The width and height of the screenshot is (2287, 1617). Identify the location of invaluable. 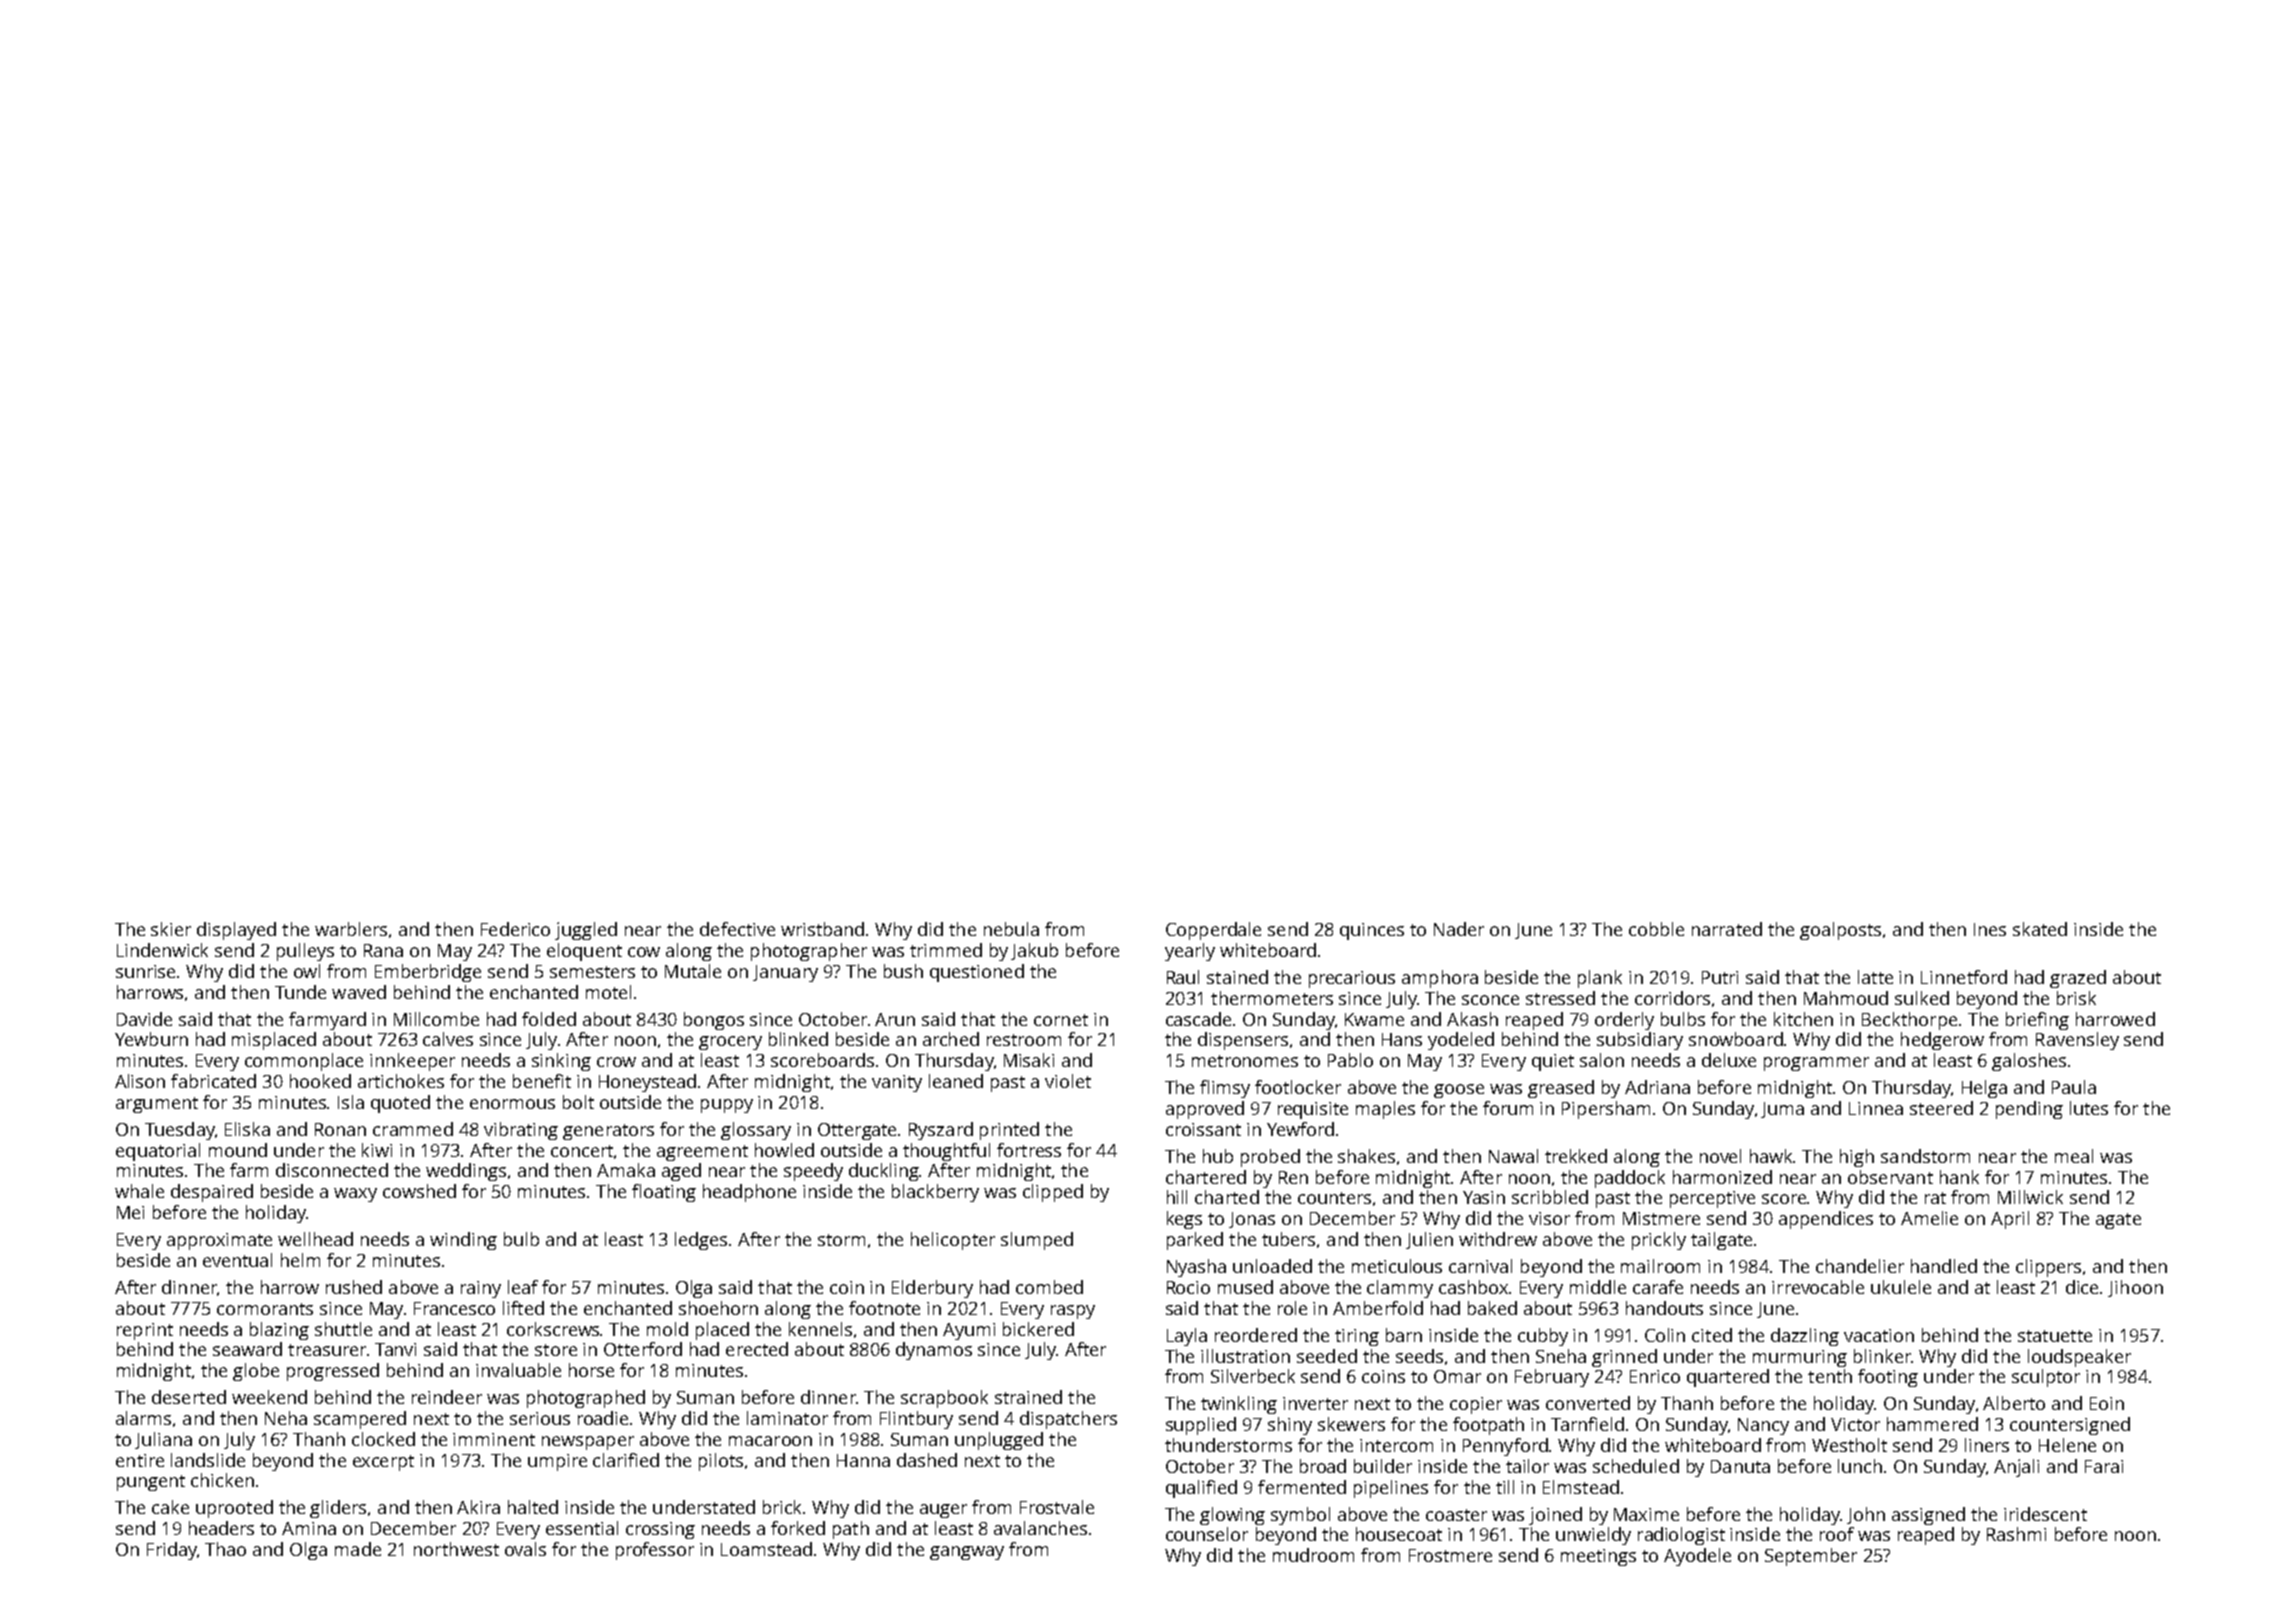
(518, 1370).
